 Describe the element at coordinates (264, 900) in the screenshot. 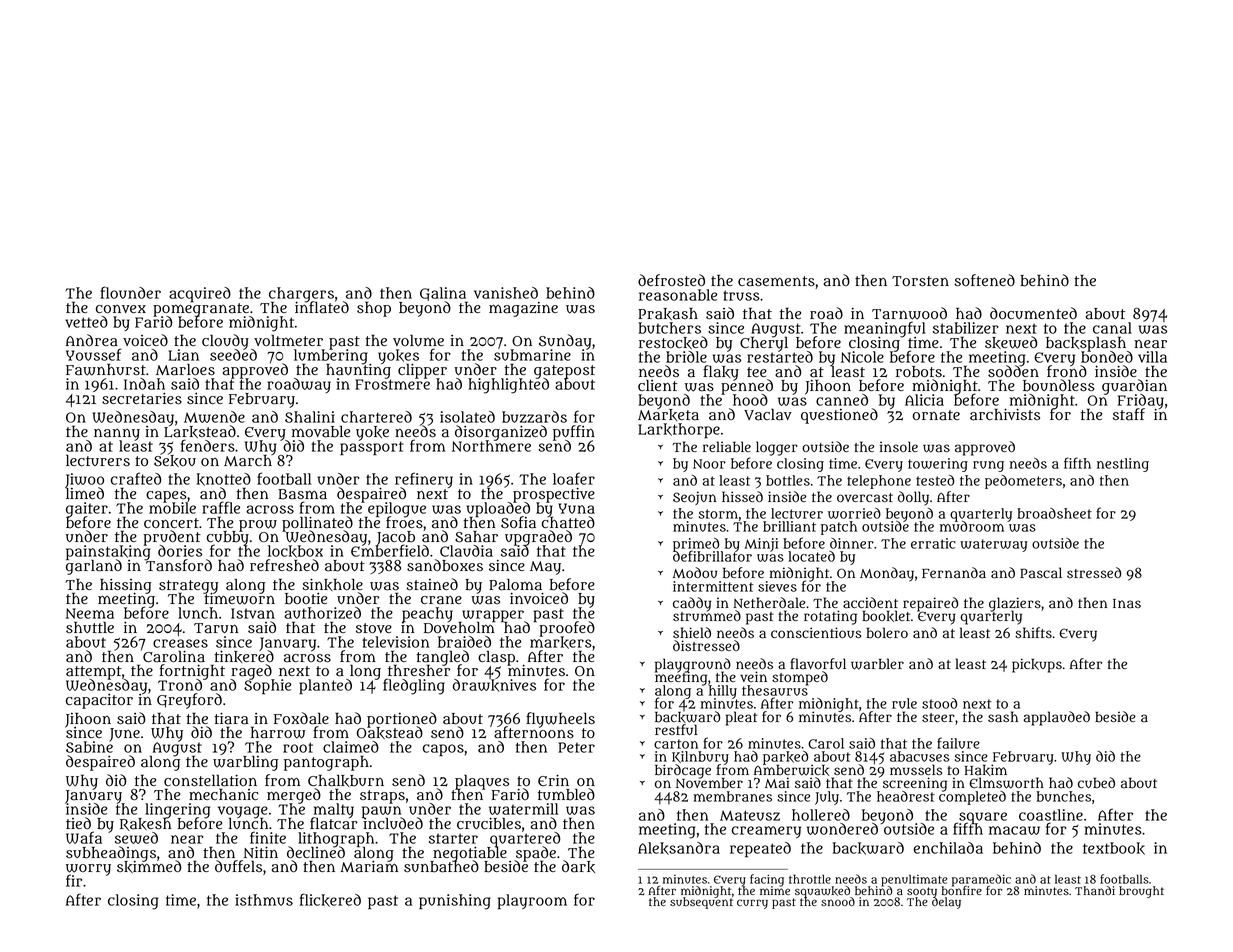

I see `isthmus` at that location.
